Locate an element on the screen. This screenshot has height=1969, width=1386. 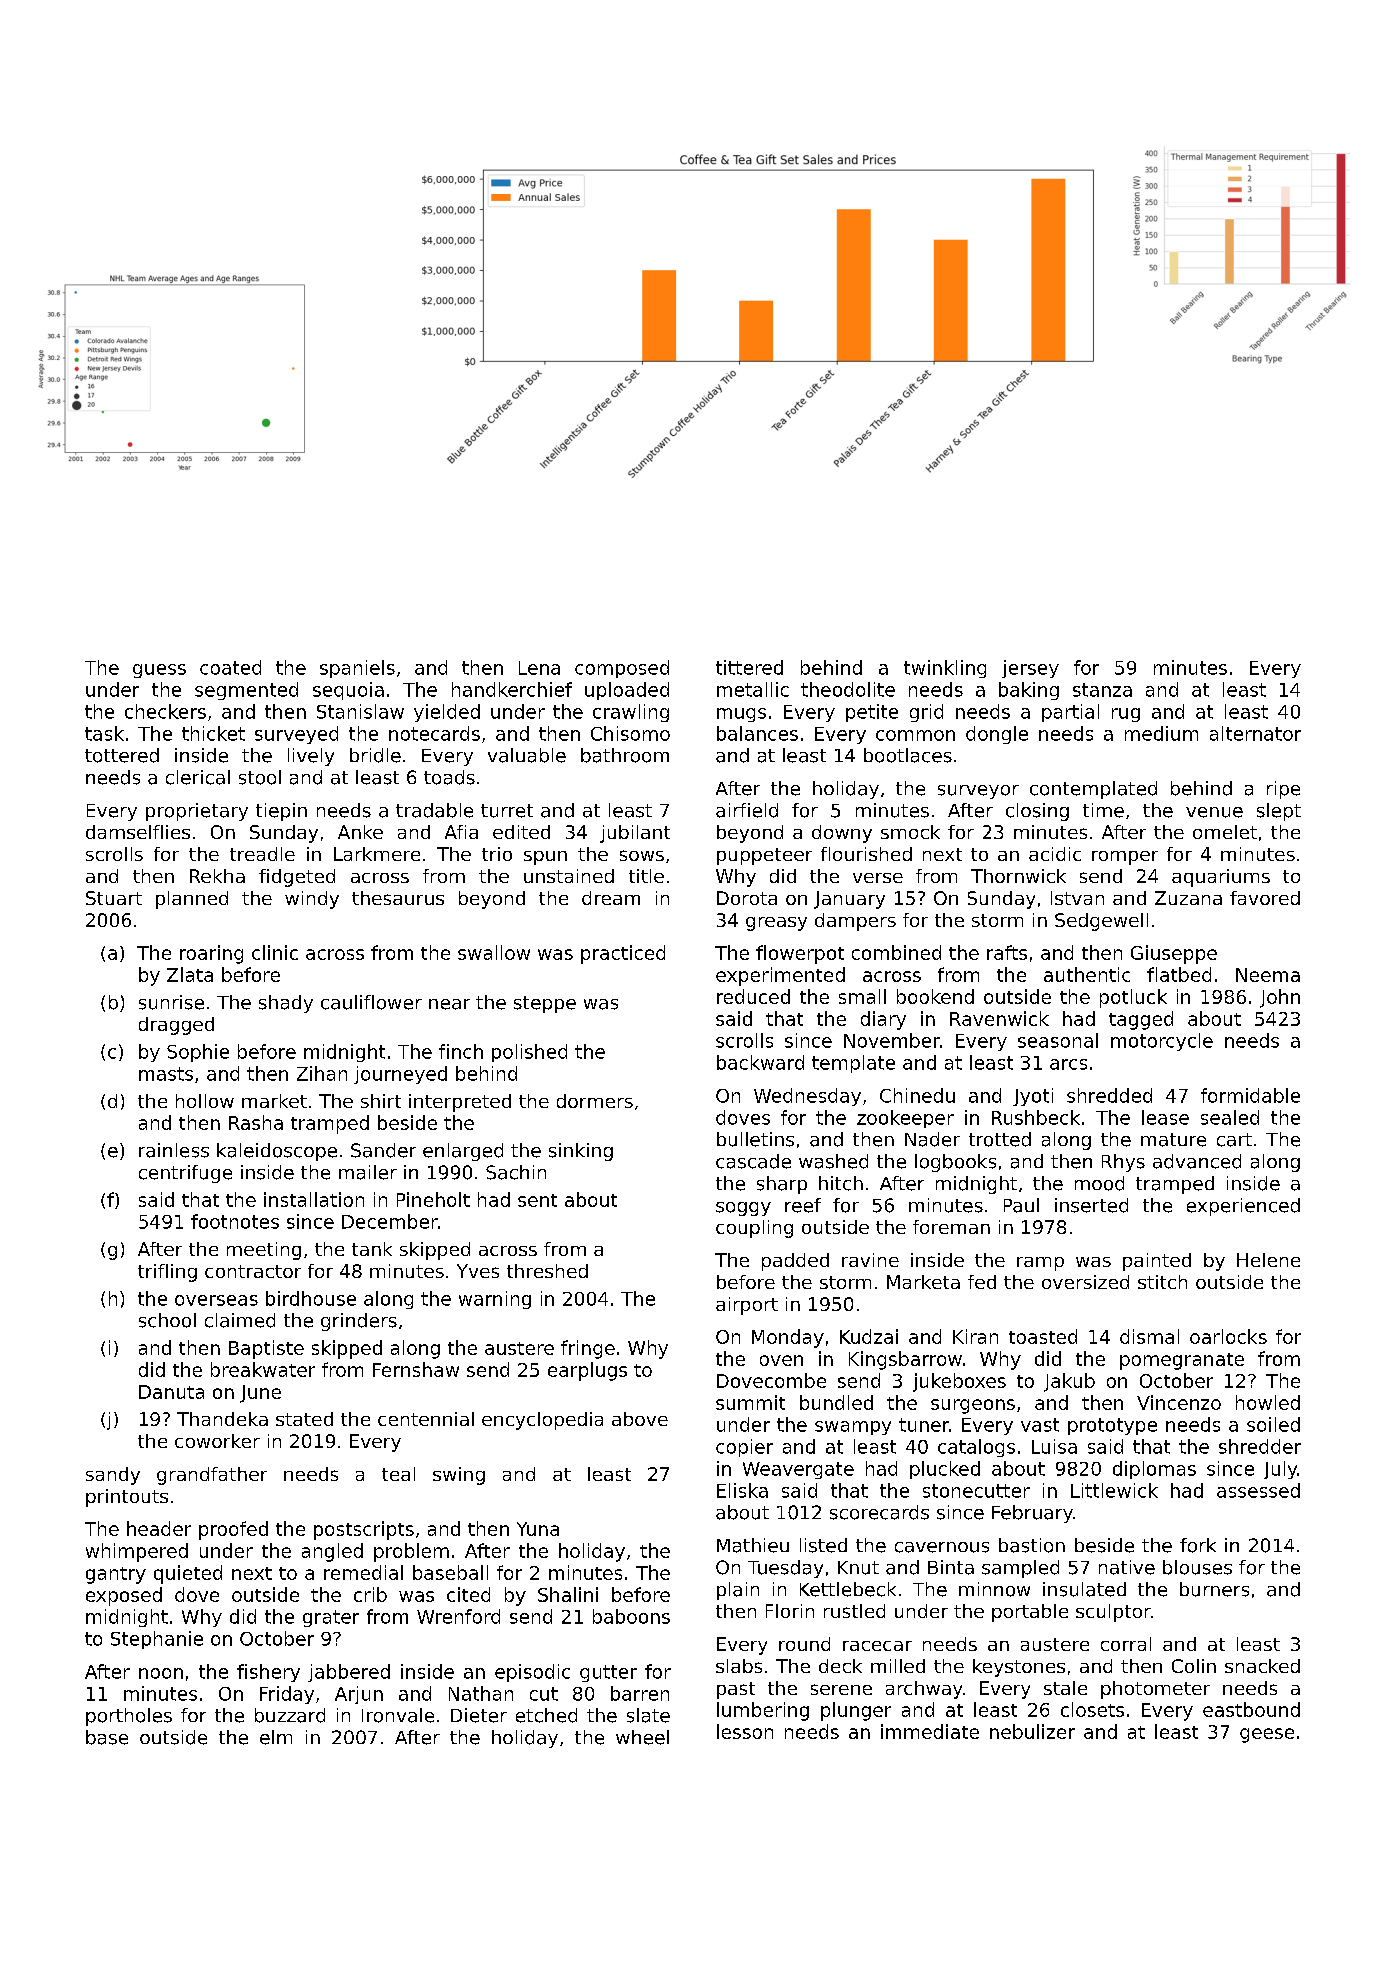
Arjun is located at coordinates (359, 1695).
